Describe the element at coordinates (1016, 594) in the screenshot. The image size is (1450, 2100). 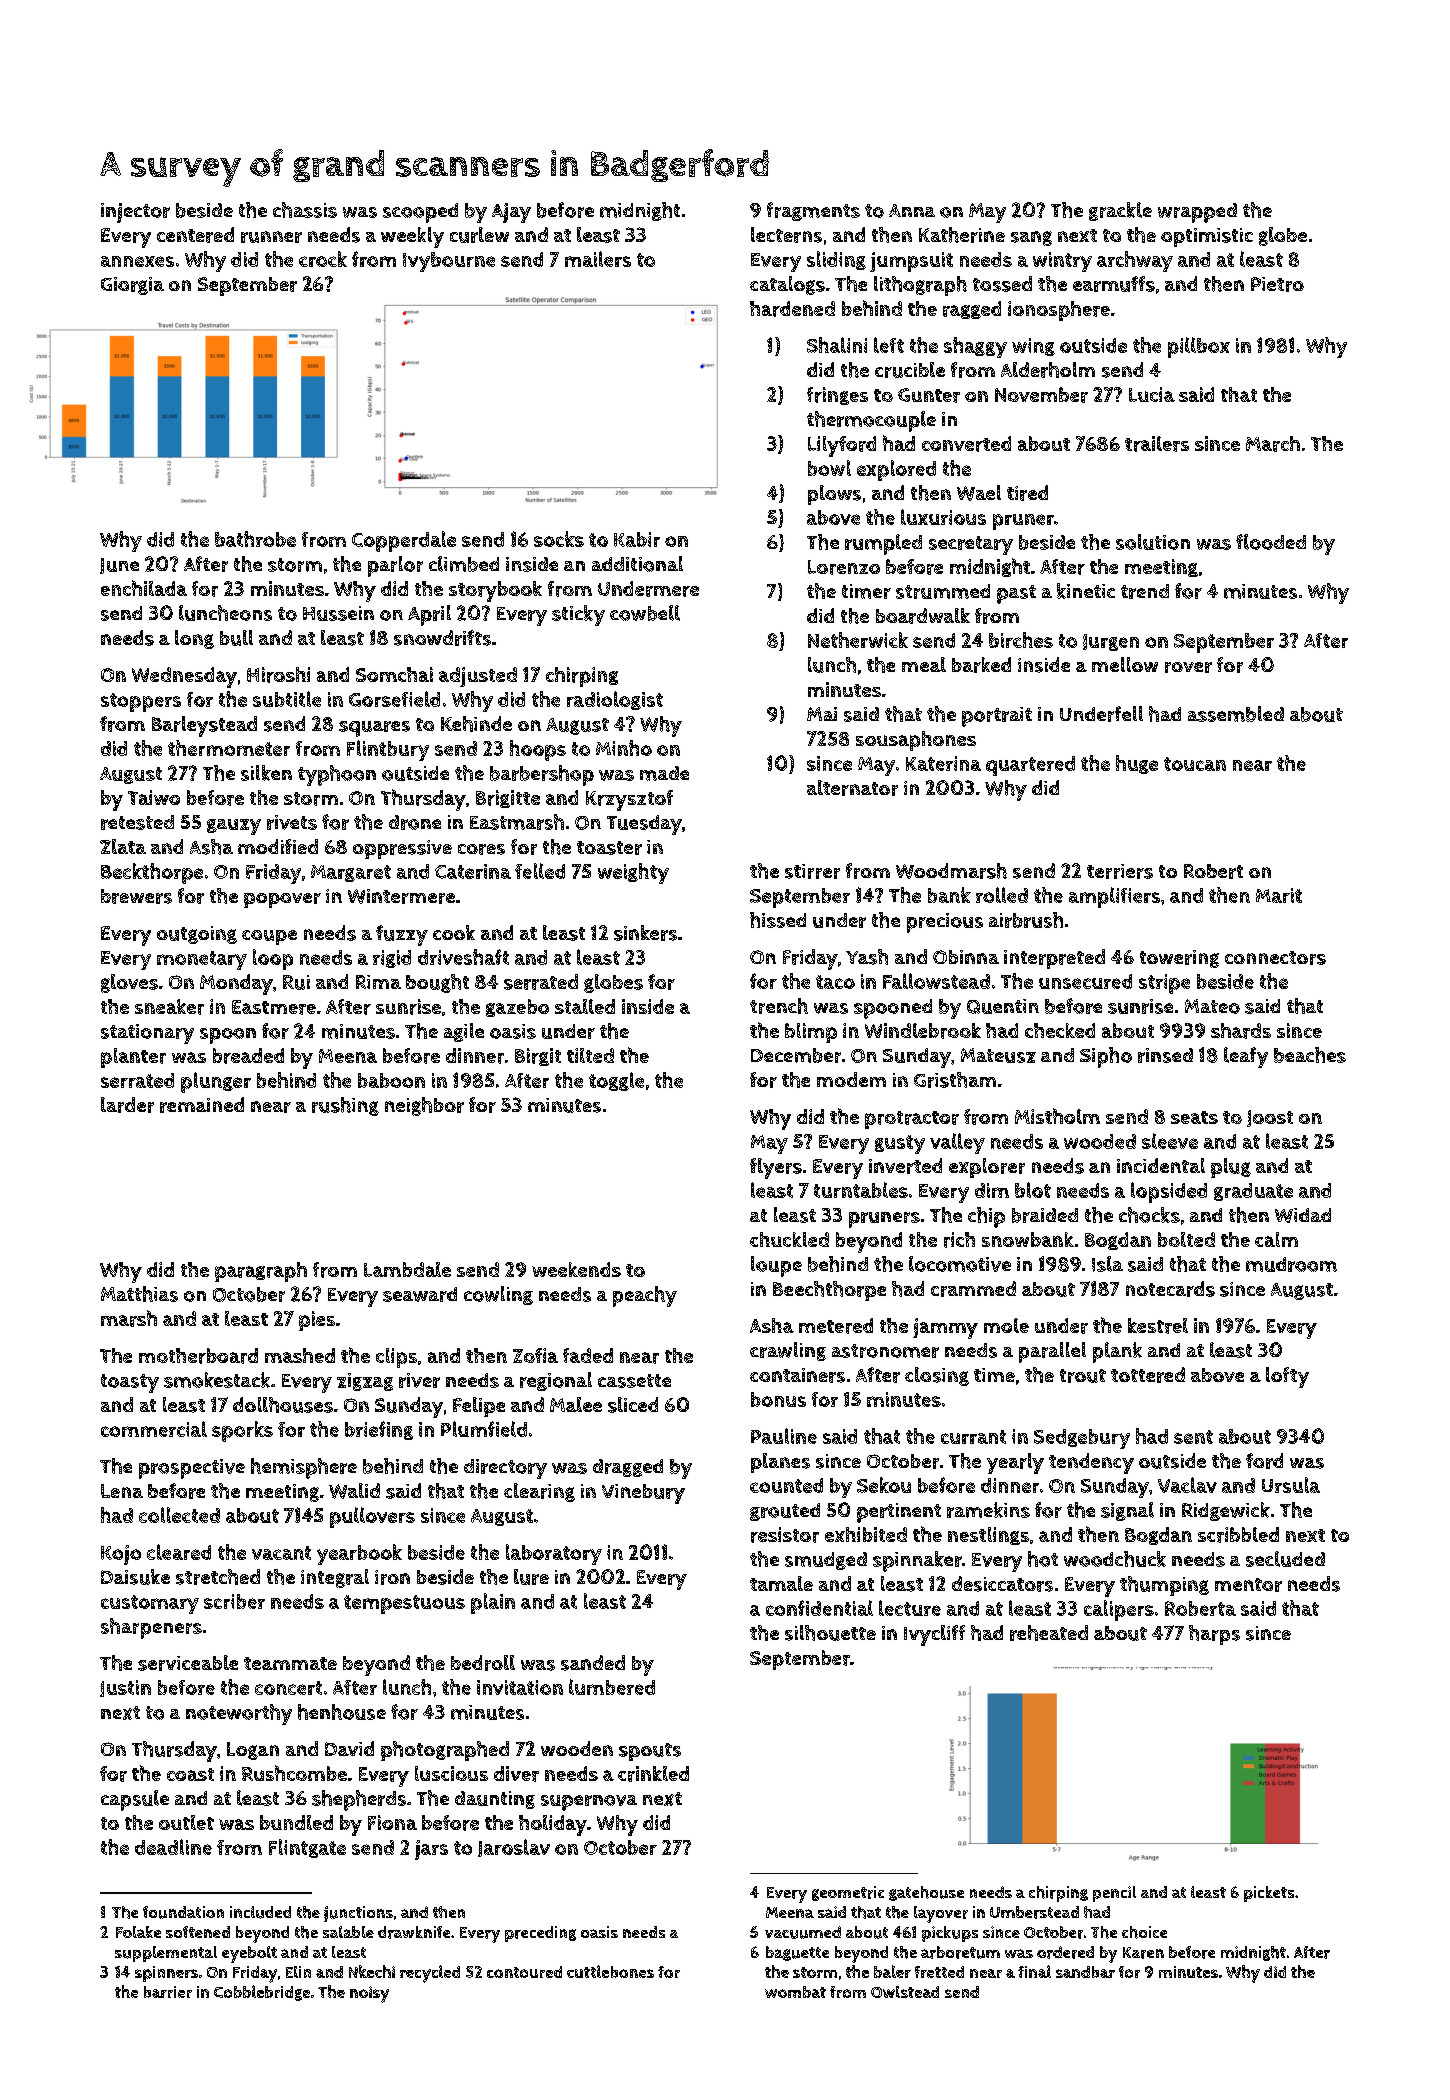
I see `past` at that location.
